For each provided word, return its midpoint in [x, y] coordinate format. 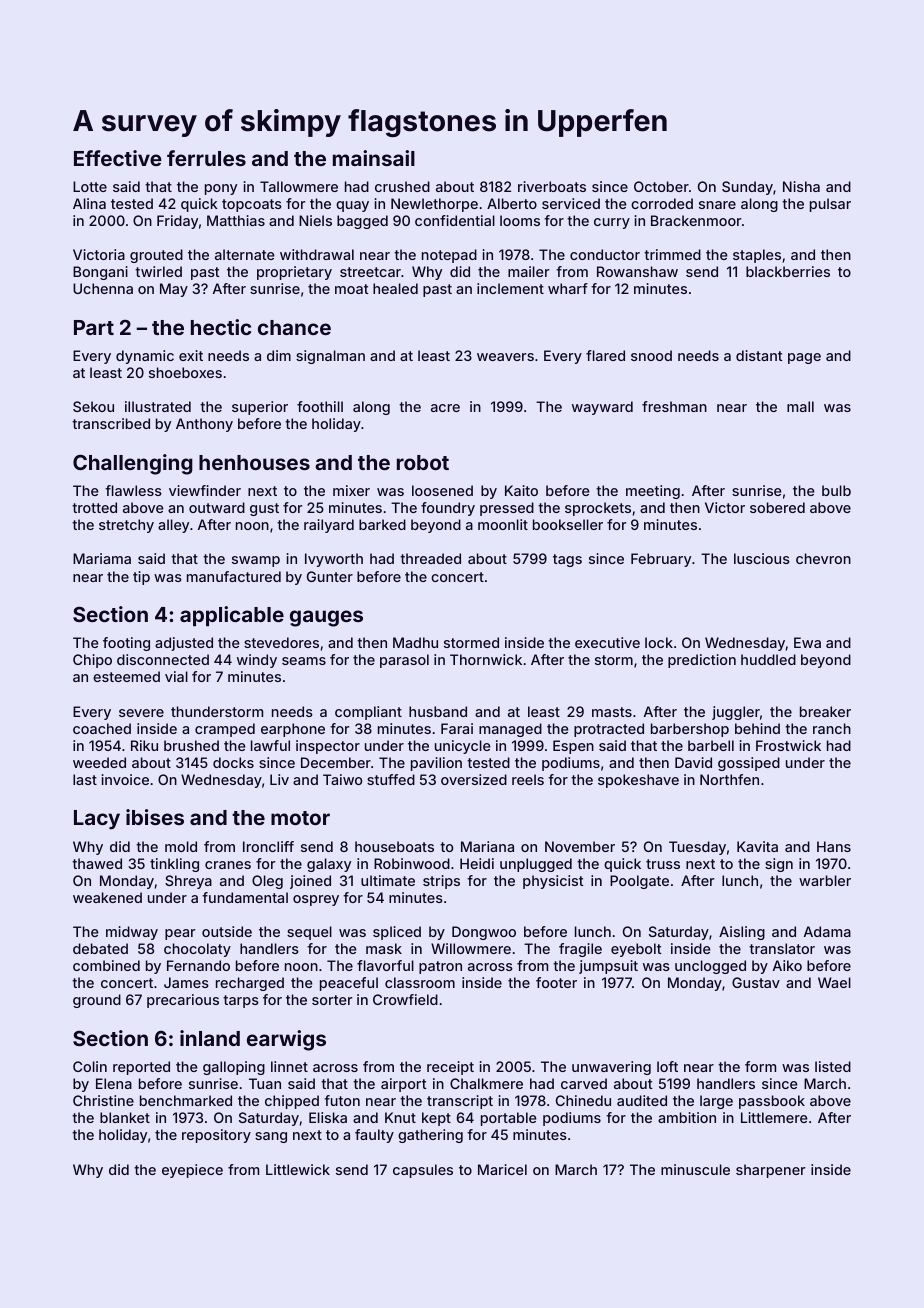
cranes [228, 865]
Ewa [807, 642]
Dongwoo [484, 933]
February [661, 560]
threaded [430, 558]
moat [351, 289]
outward [217, 507]
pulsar [830, 205]
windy [257, 661]
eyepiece [192, 1171]
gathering [430, 1136]
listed [833, 1066]
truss [663, 864]
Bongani [100, 273]
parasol [404, 661]
